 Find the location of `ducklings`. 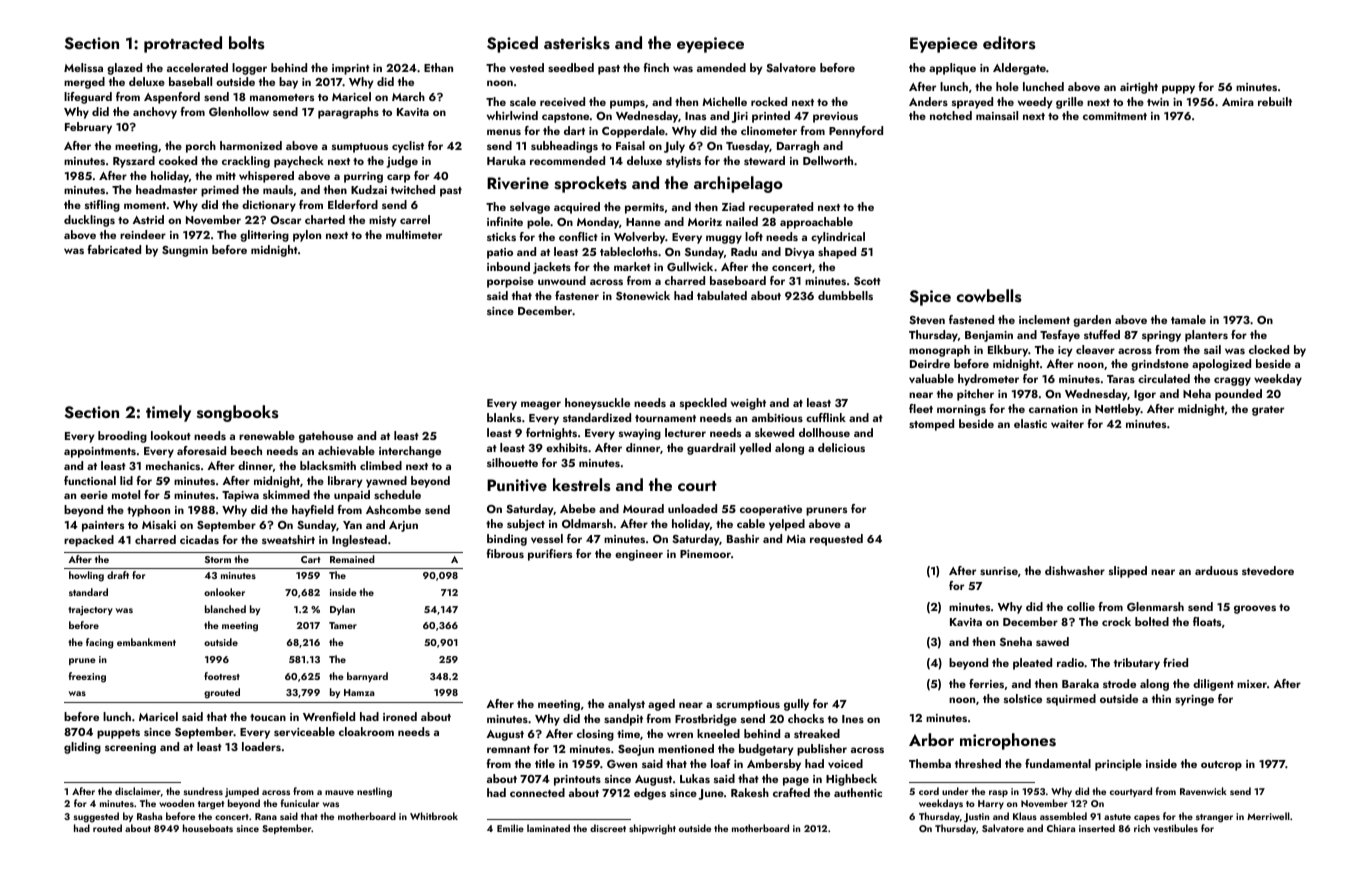

ducklings is located at coordinates (89, 221).
